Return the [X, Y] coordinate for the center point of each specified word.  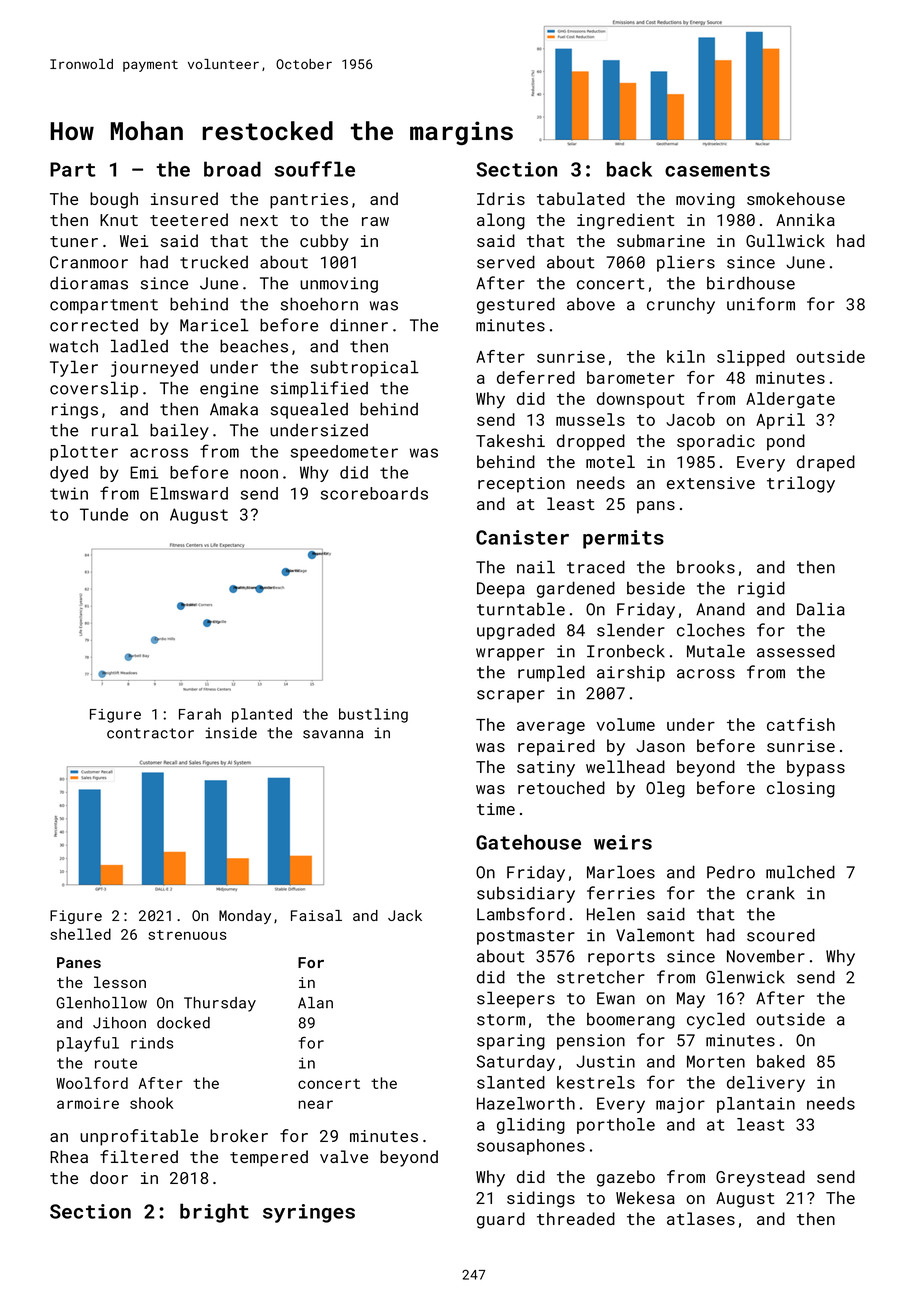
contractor [150, 733]
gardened [576, 589]
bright [214, 1213]
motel [610, 461]
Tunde [104, 514]
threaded [576, 1218]
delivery [766, 1084]
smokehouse [796, 198]
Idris [501, 198]
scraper [511, 696]
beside [656, 588]
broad [232, 169]
